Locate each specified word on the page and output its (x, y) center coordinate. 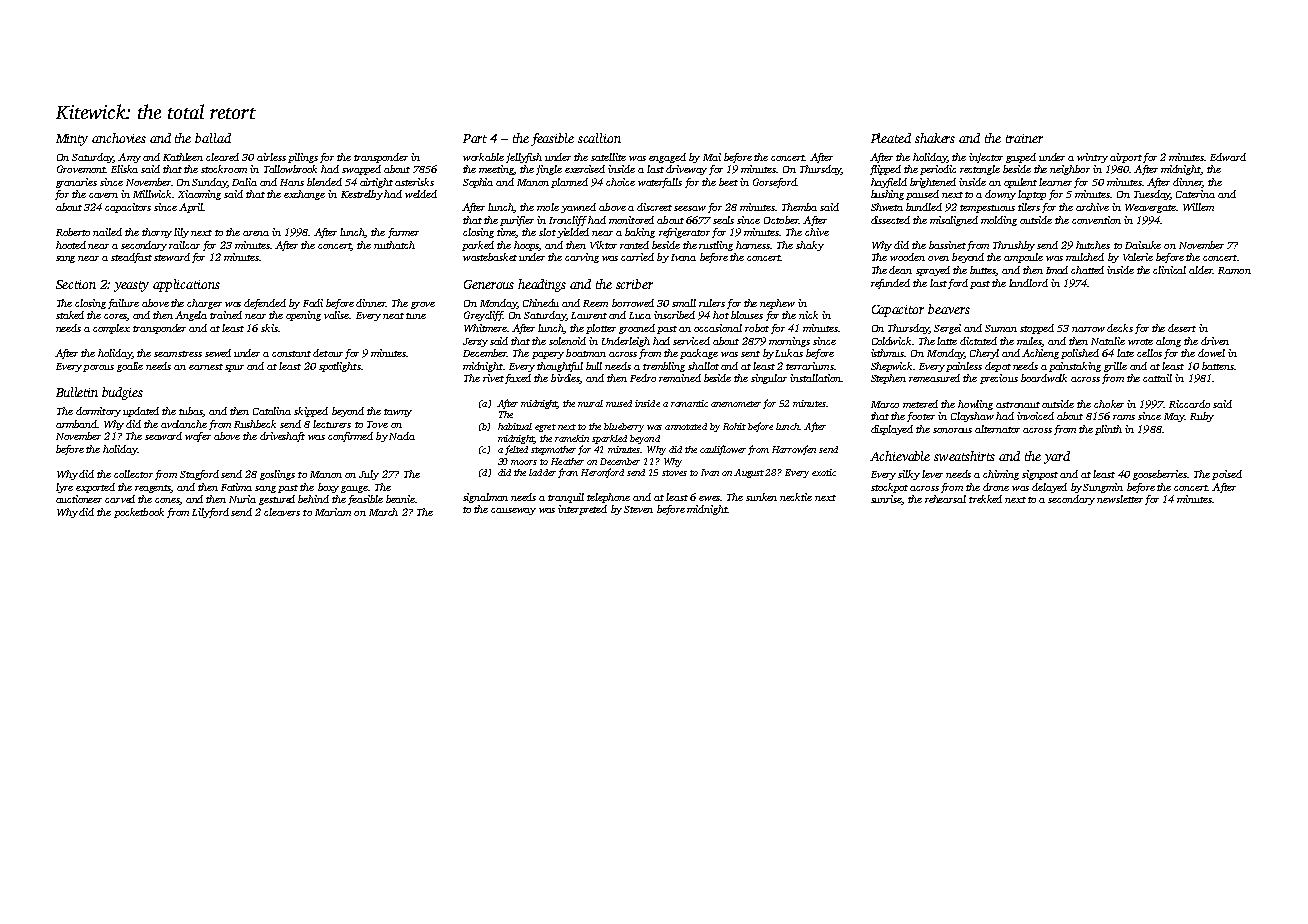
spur (234, 368)
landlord (1028, 283)
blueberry (624, 427)
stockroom (224, 169)
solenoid (567, 341)
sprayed (933, 271)
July (369, 475)
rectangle (980, 170)
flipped (885, 170)
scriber (634, 284)
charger (204, 304)
